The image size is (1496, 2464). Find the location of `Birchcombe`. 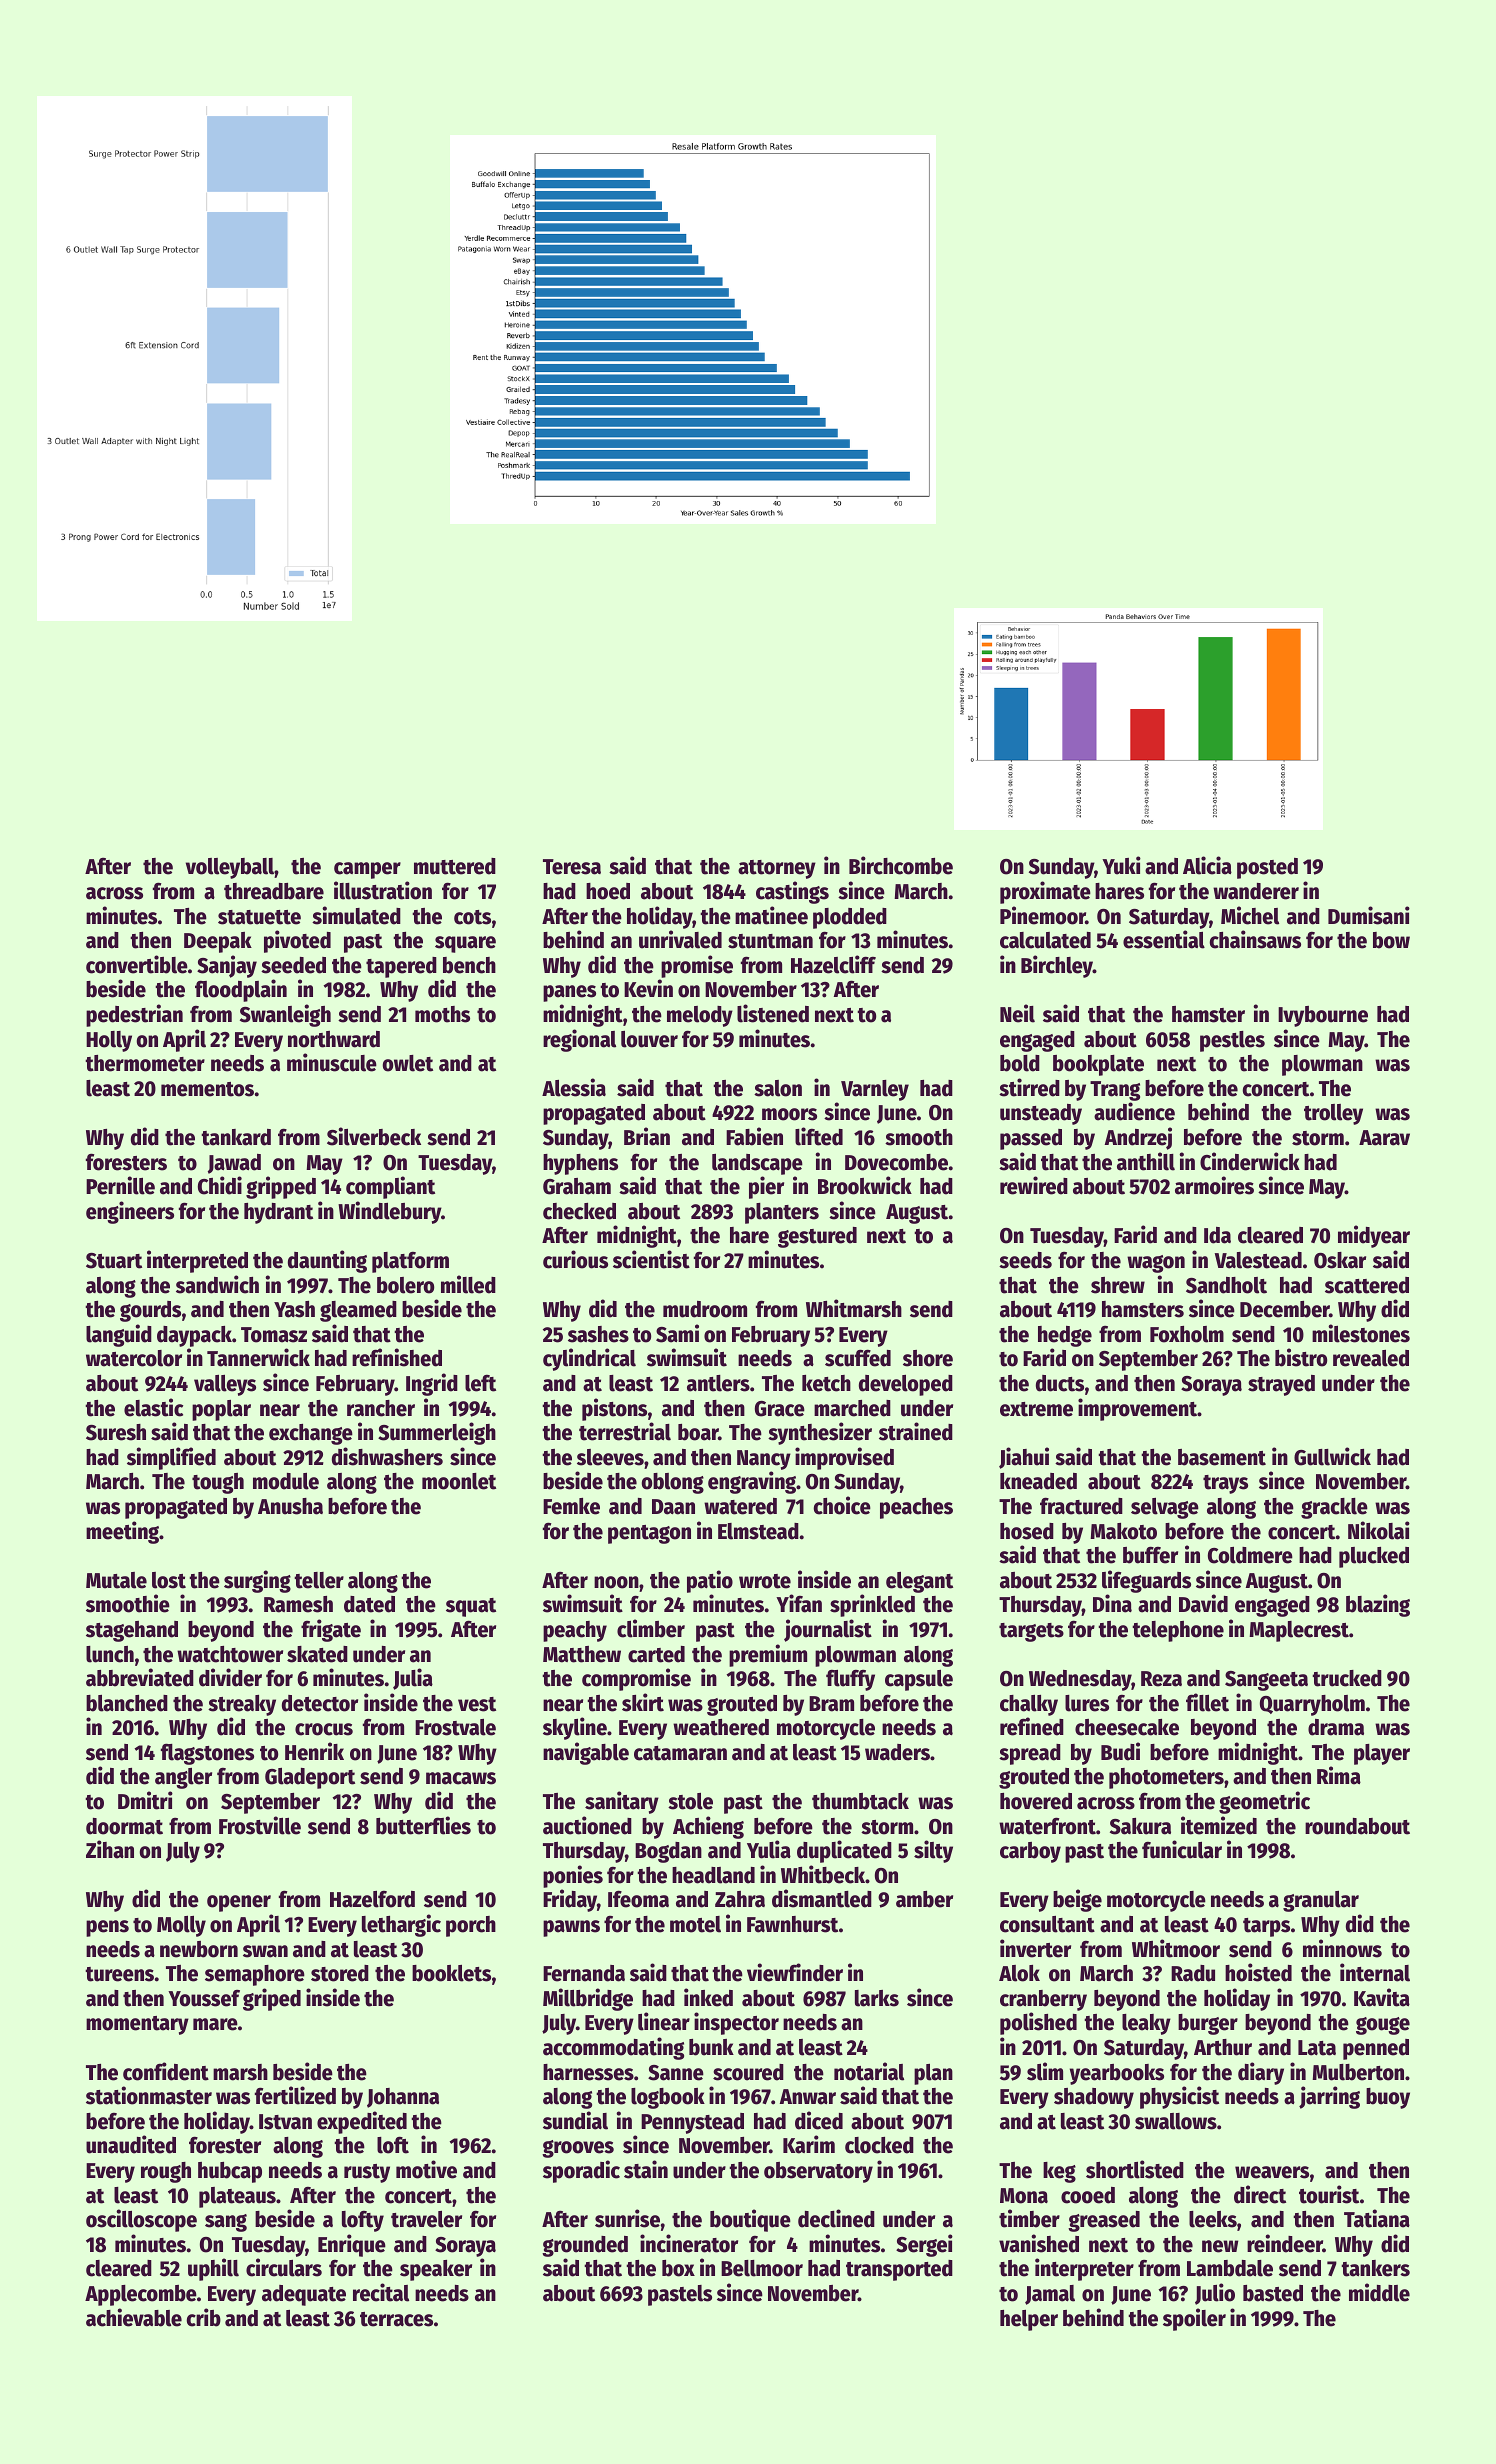

Birchcombe is located at coordinates (901, 865).
